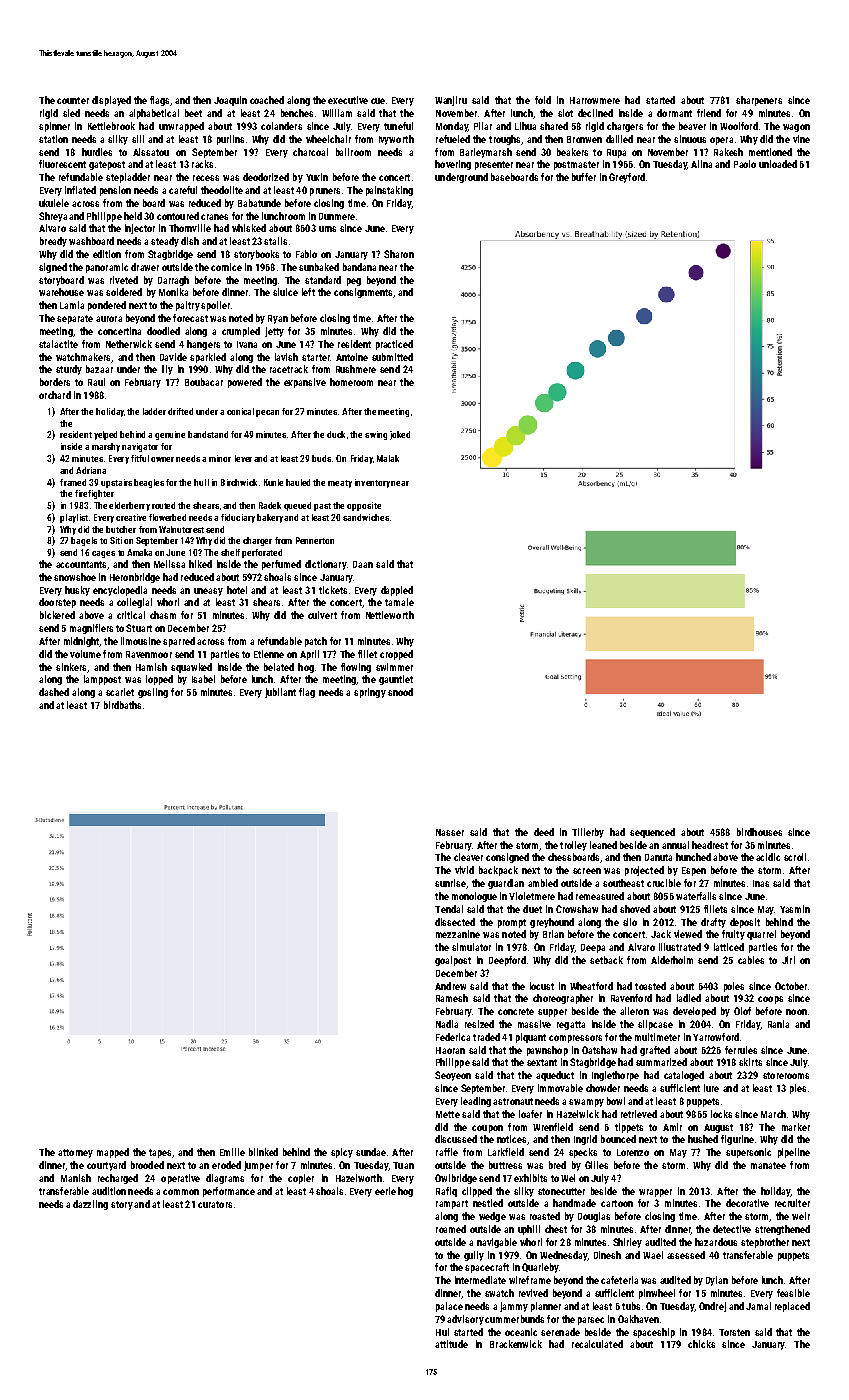  Describe the element at coordinates (111, 101) in the screenshot. I see `displayed` at that location.
